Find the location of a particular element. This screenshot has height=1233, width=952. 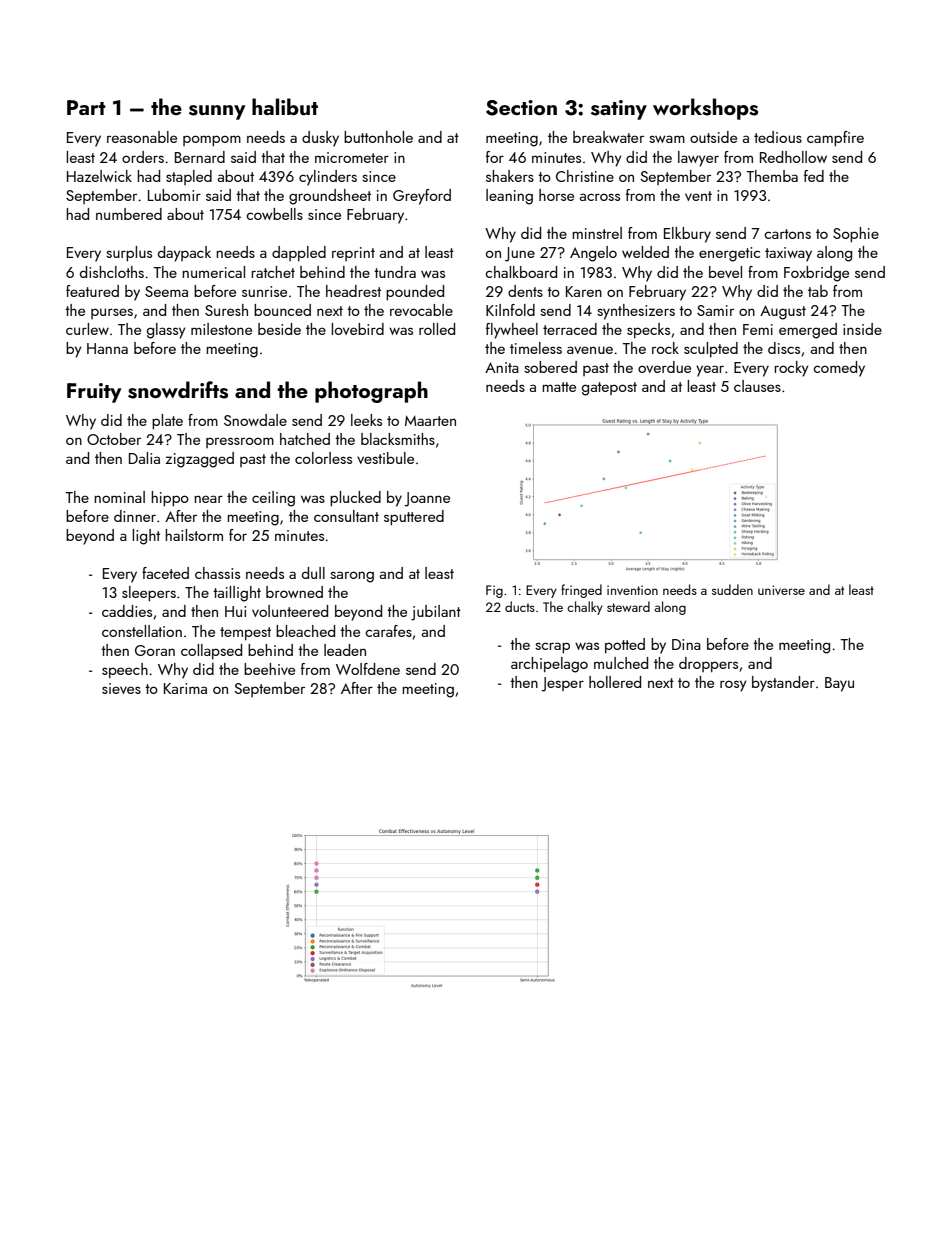

halibut is located at coordinates (285, 106).
